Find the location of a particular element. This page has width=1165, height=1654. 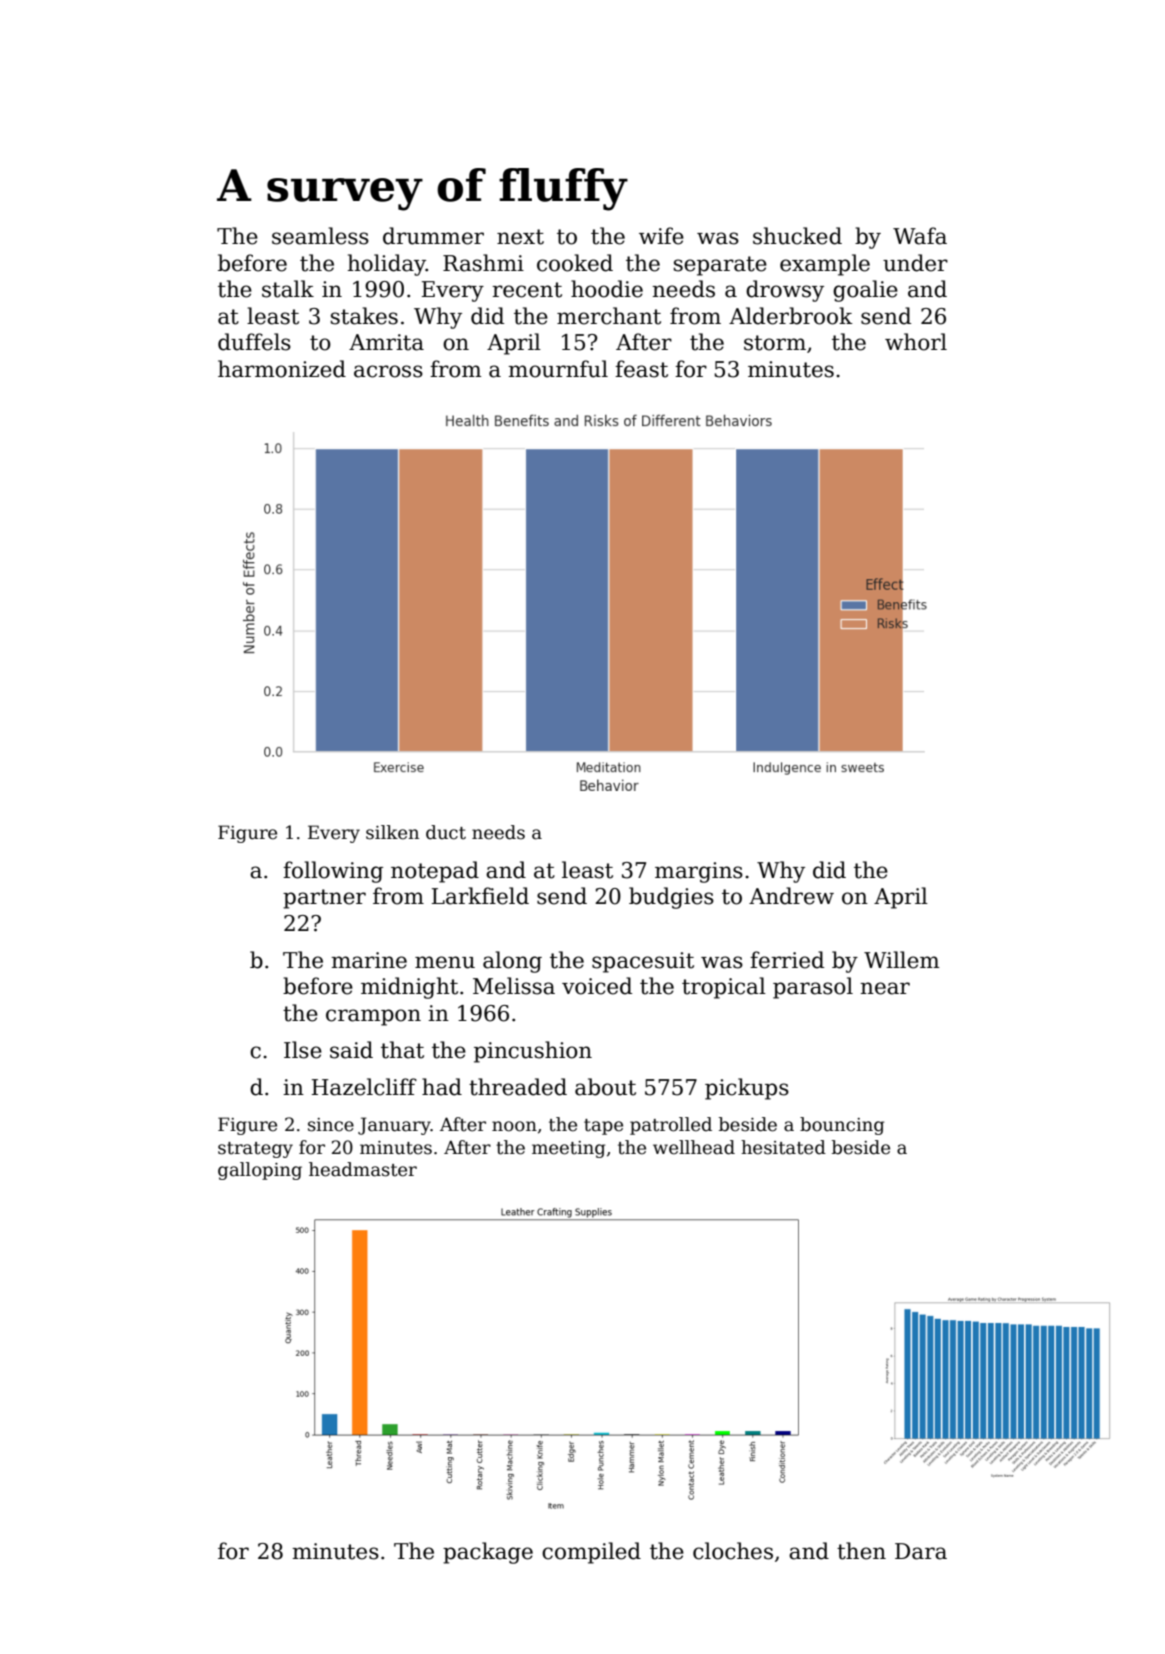

feast is located at coordinates (641, 369).
